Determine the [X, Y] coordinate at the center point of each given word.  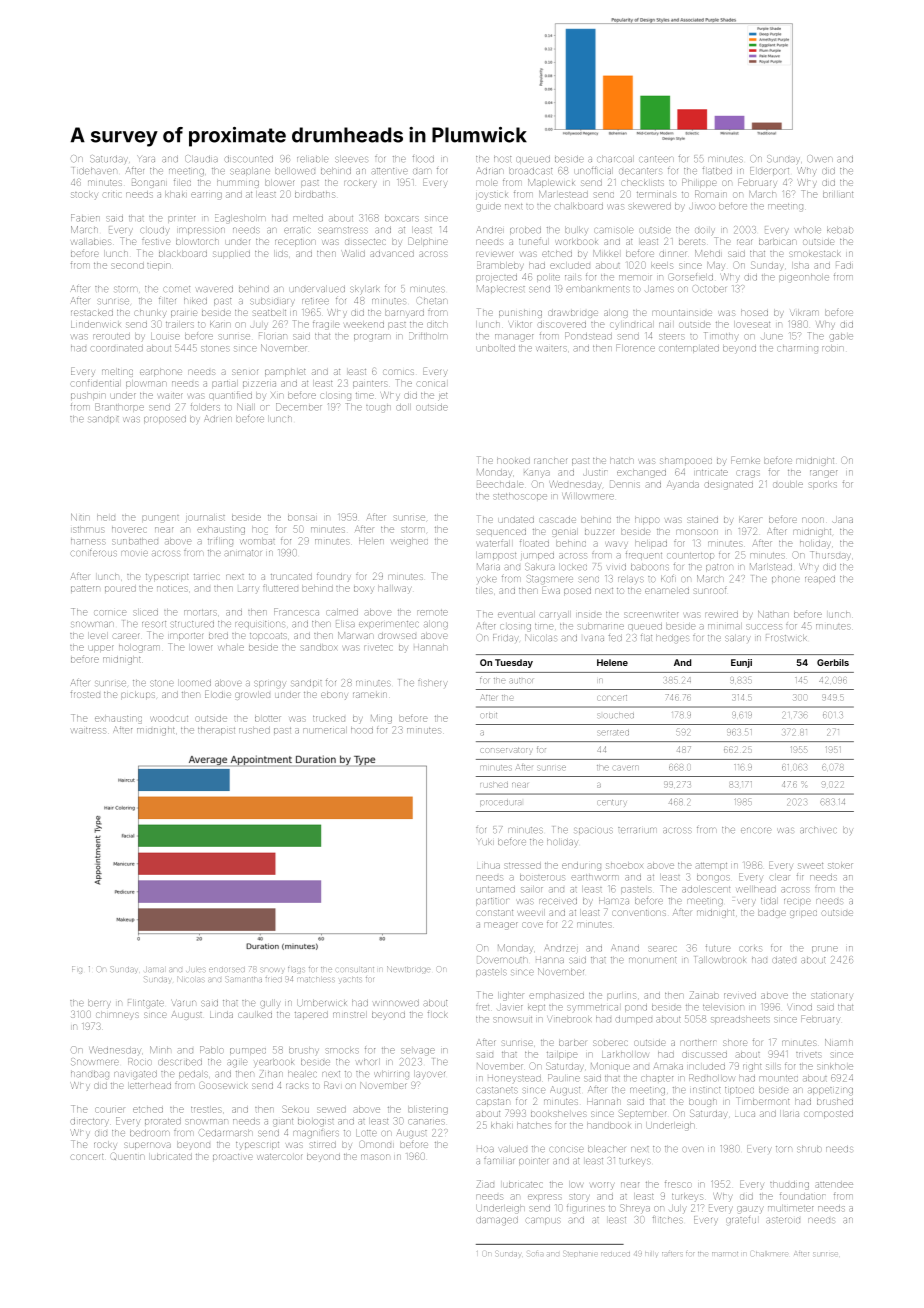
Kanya [537, 474]
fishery [433, 683]
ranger [823, 474]
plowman [146, 384]
